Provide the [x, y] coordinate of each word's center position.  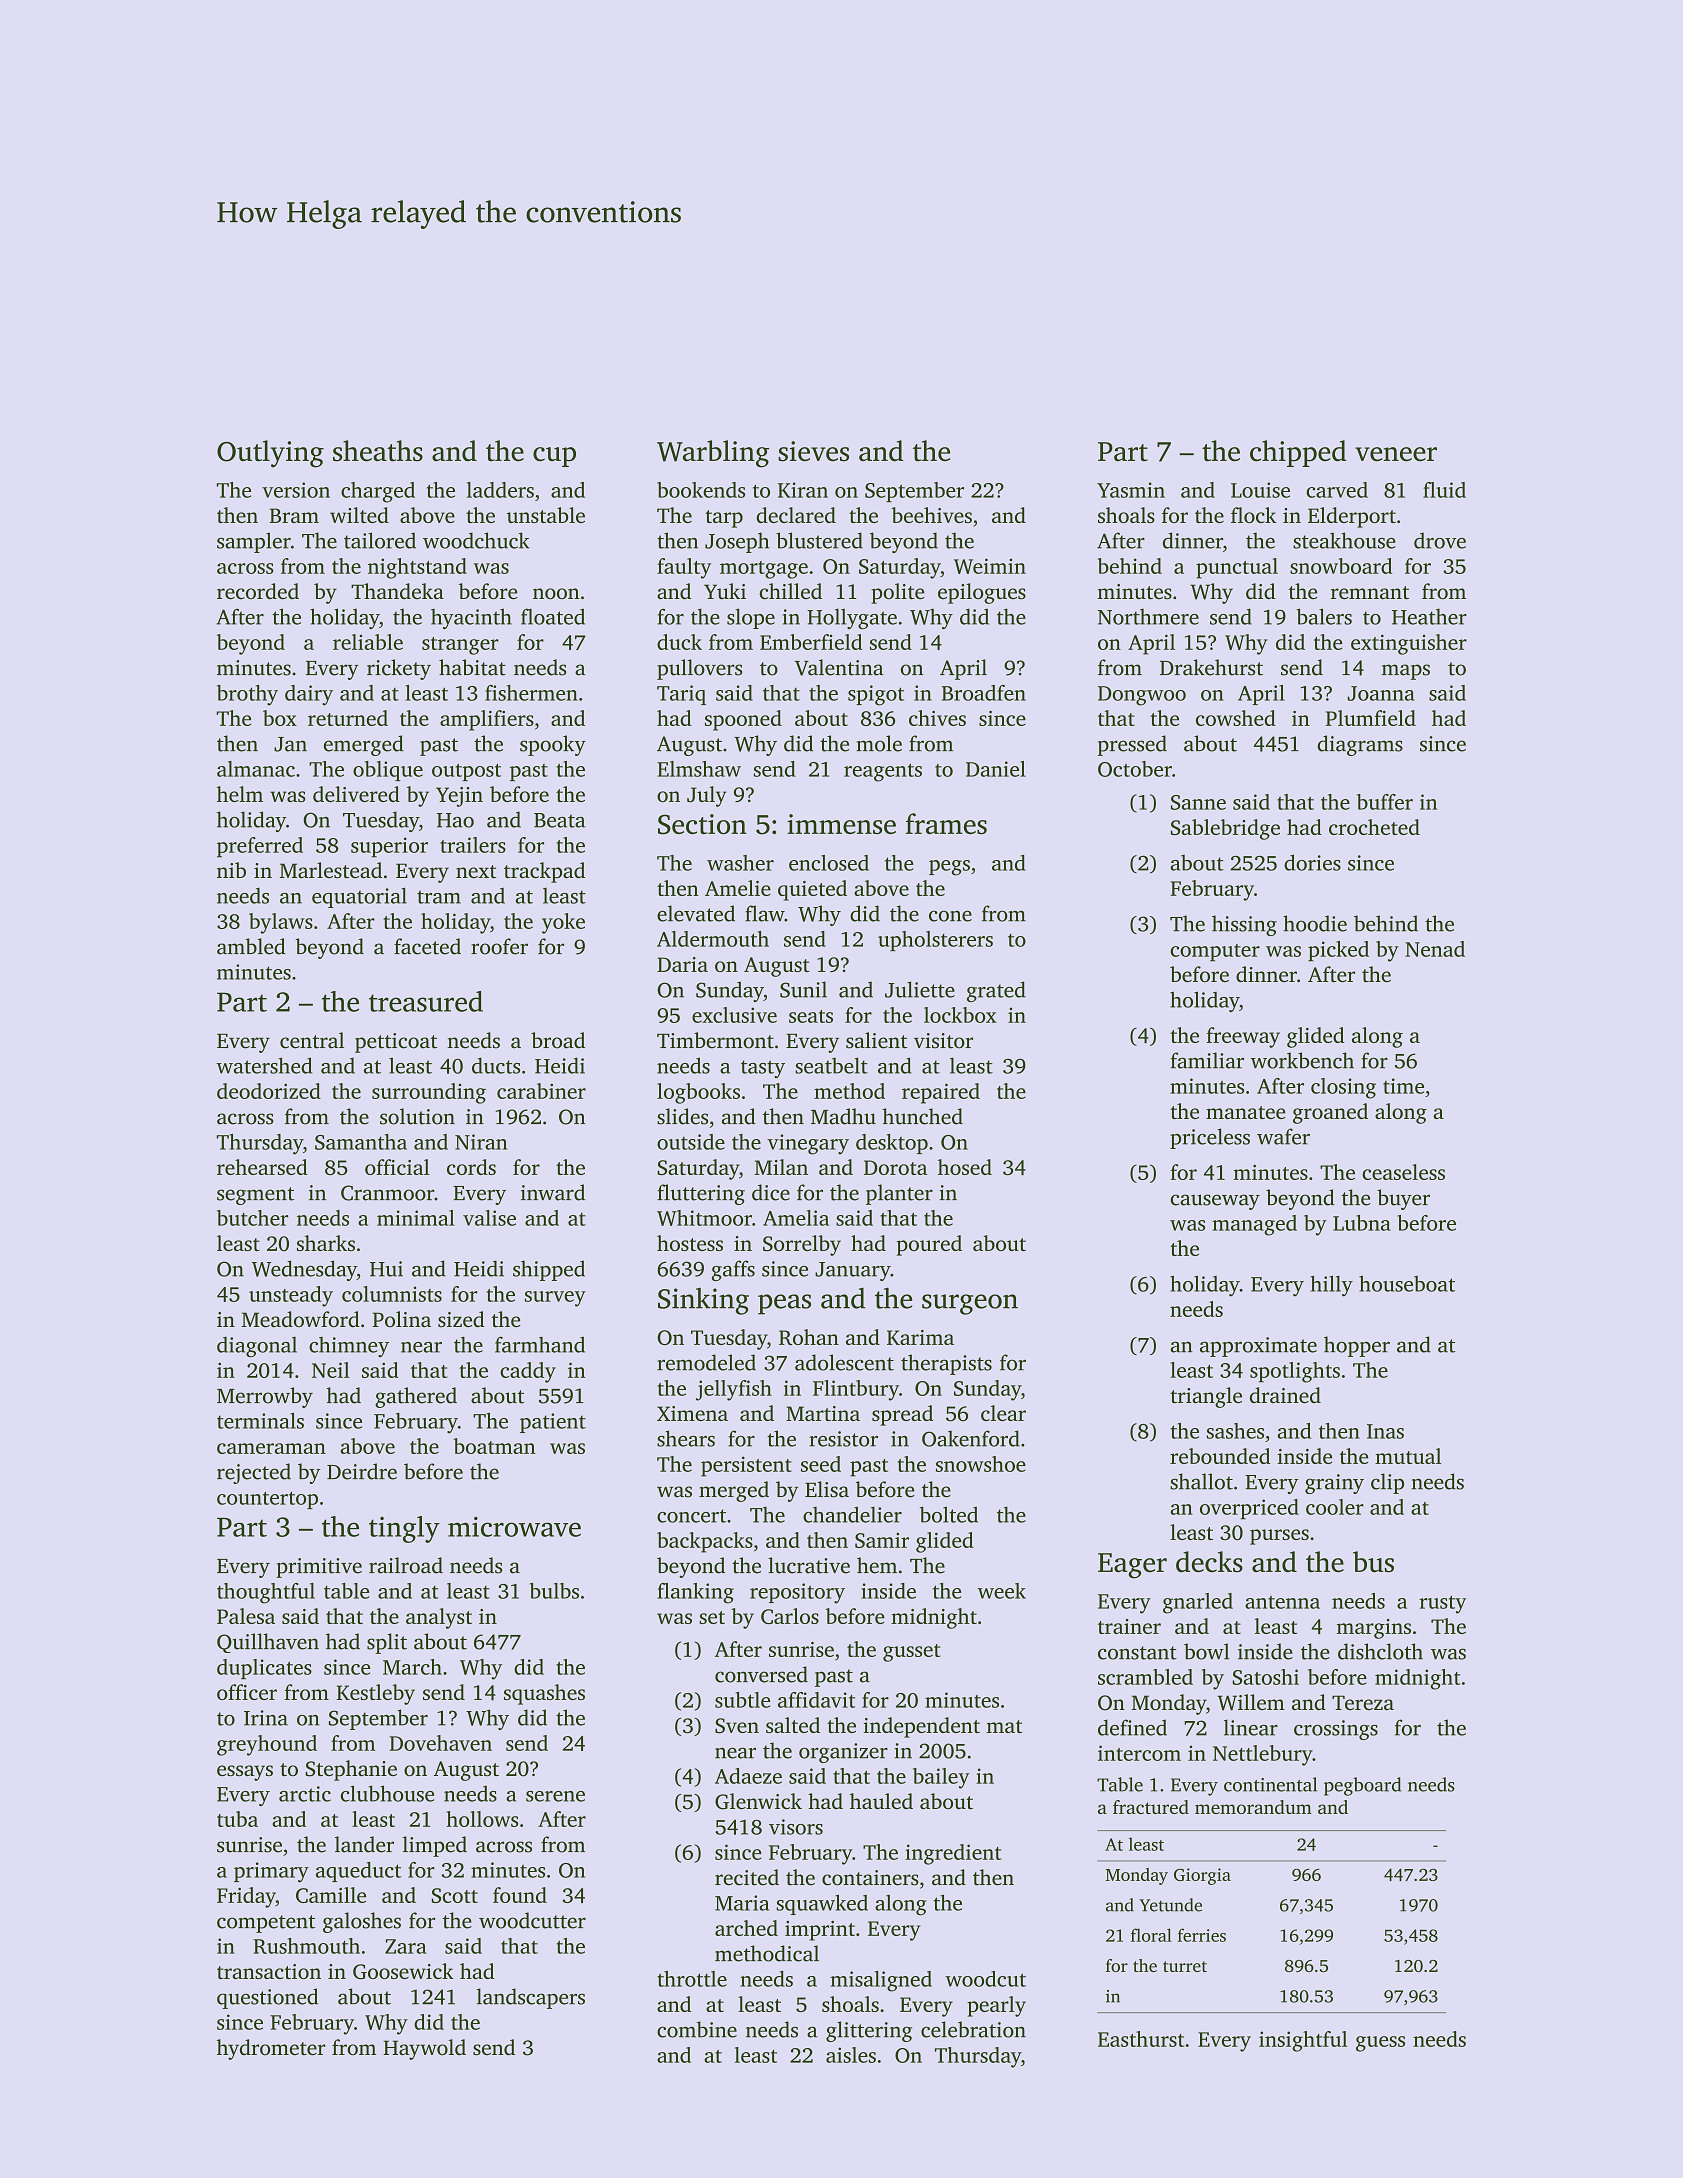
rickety [399, 669]
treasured [426, 1001]
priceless [1210, 1138]
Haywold [424, 2049]
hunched [922, 1116]
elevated [696, 913]
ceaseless [1403, 1172]
